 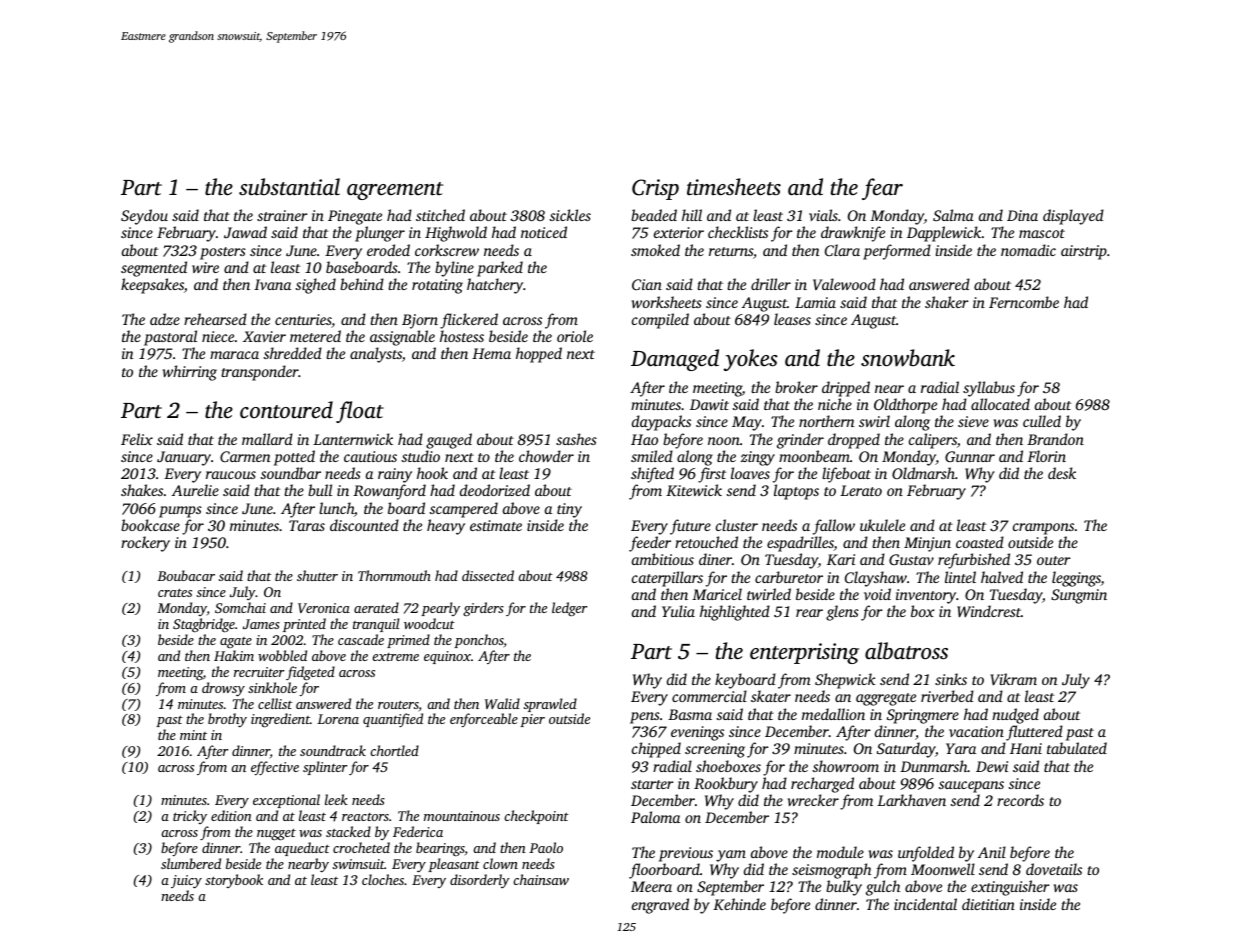 What do you see at coordinates (303, 321) in the page?
I see `centuries` at bounding box center [303, 321].
